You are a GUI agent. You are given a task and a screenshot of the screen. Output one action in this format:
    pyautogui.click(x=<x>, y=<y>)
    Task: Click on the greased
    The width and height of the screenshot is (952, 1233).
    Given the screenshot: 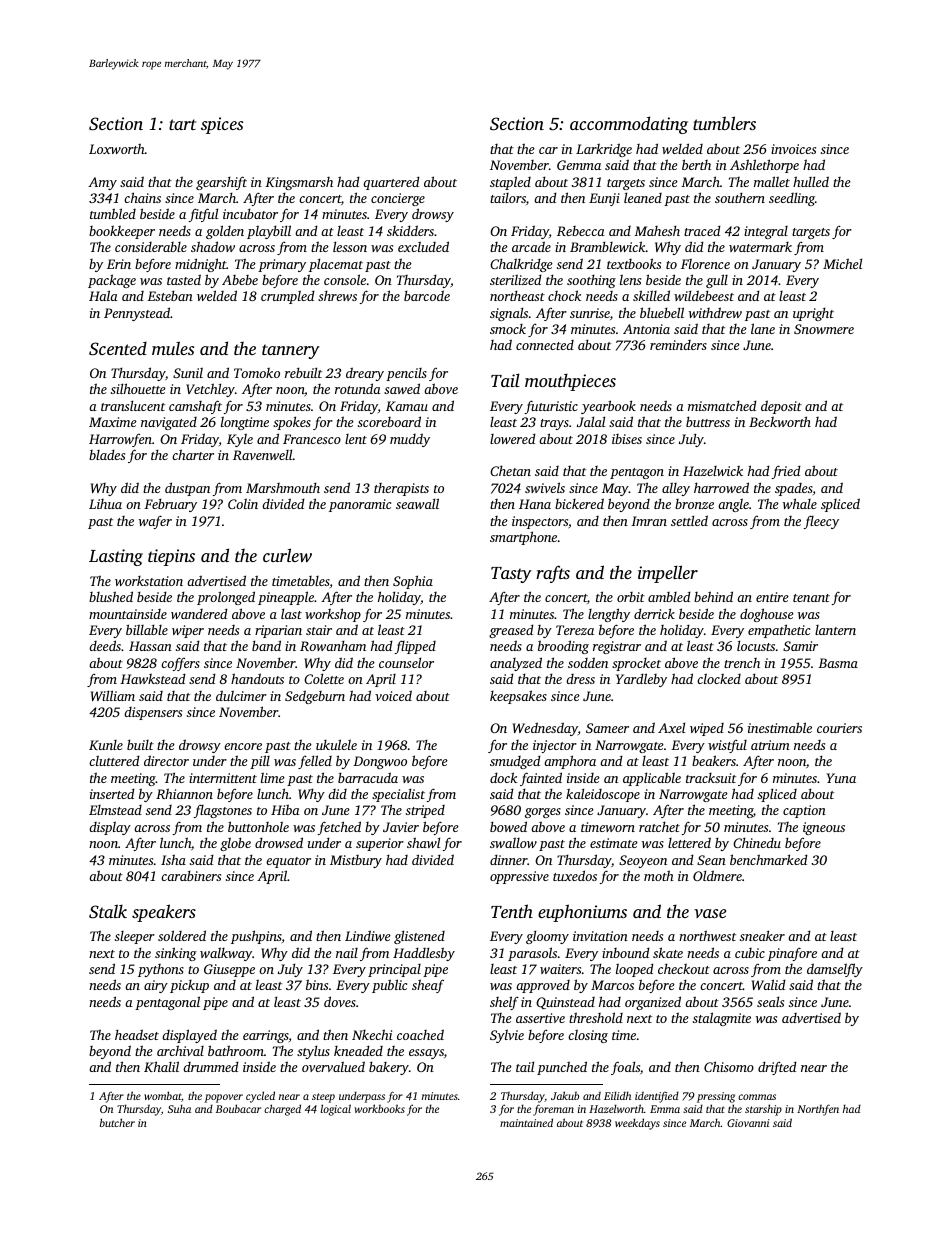 What is the action you would take?
    pyautogui.click(x=511, y=631)
